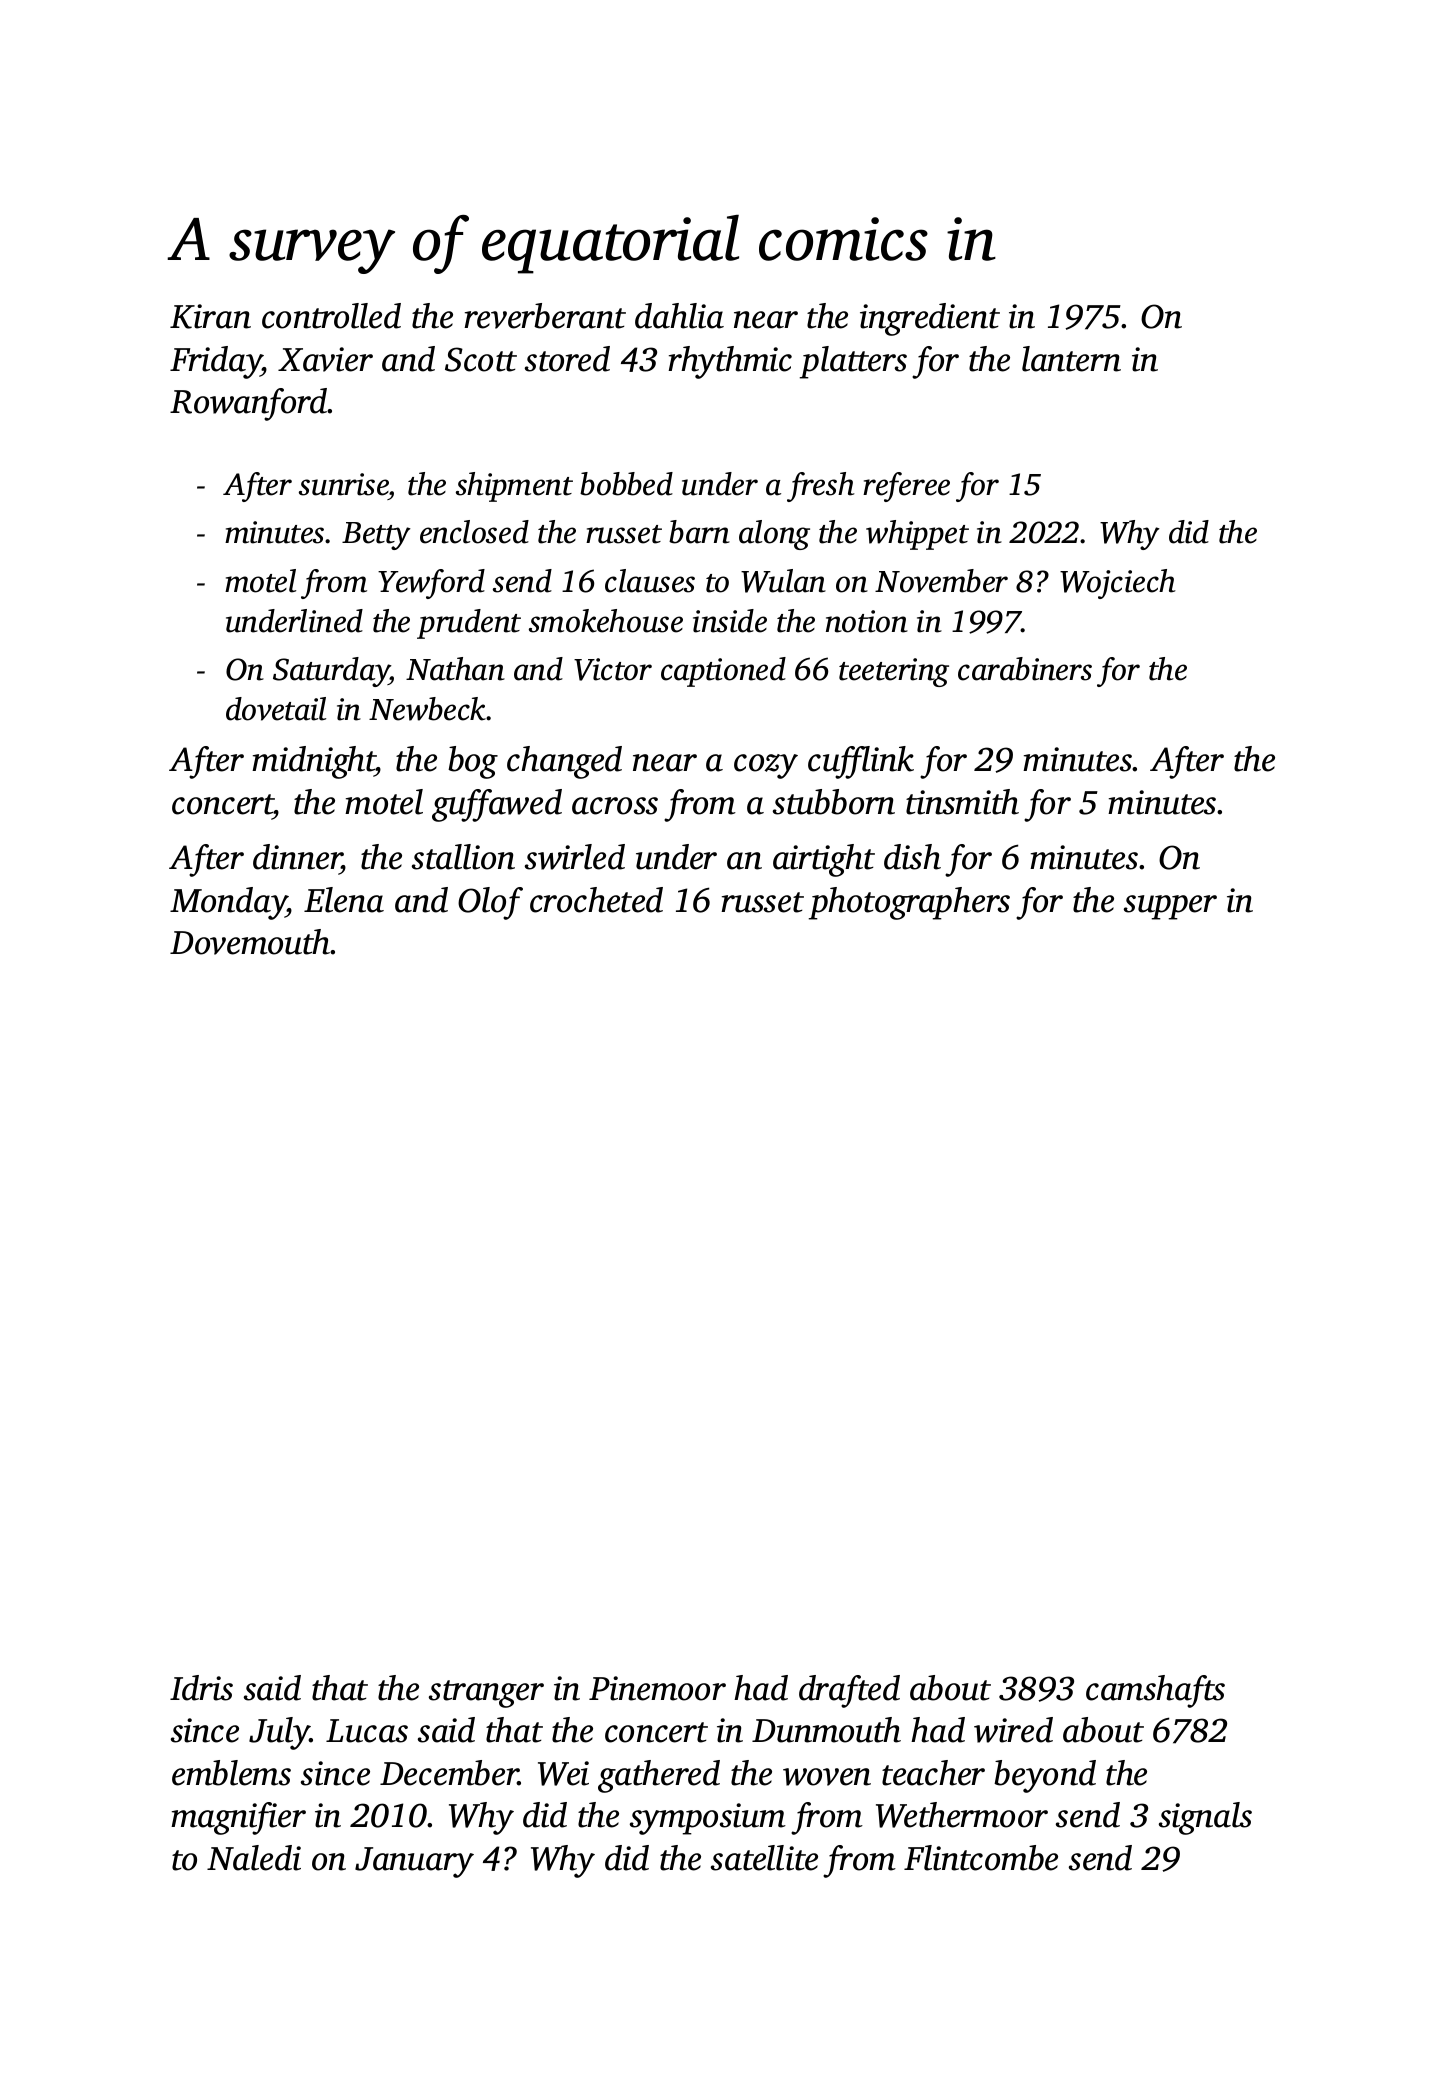 Image resolution: width=1450 pixels, height=2100 pixels. I want to click on photographers, so click(909, 903).
